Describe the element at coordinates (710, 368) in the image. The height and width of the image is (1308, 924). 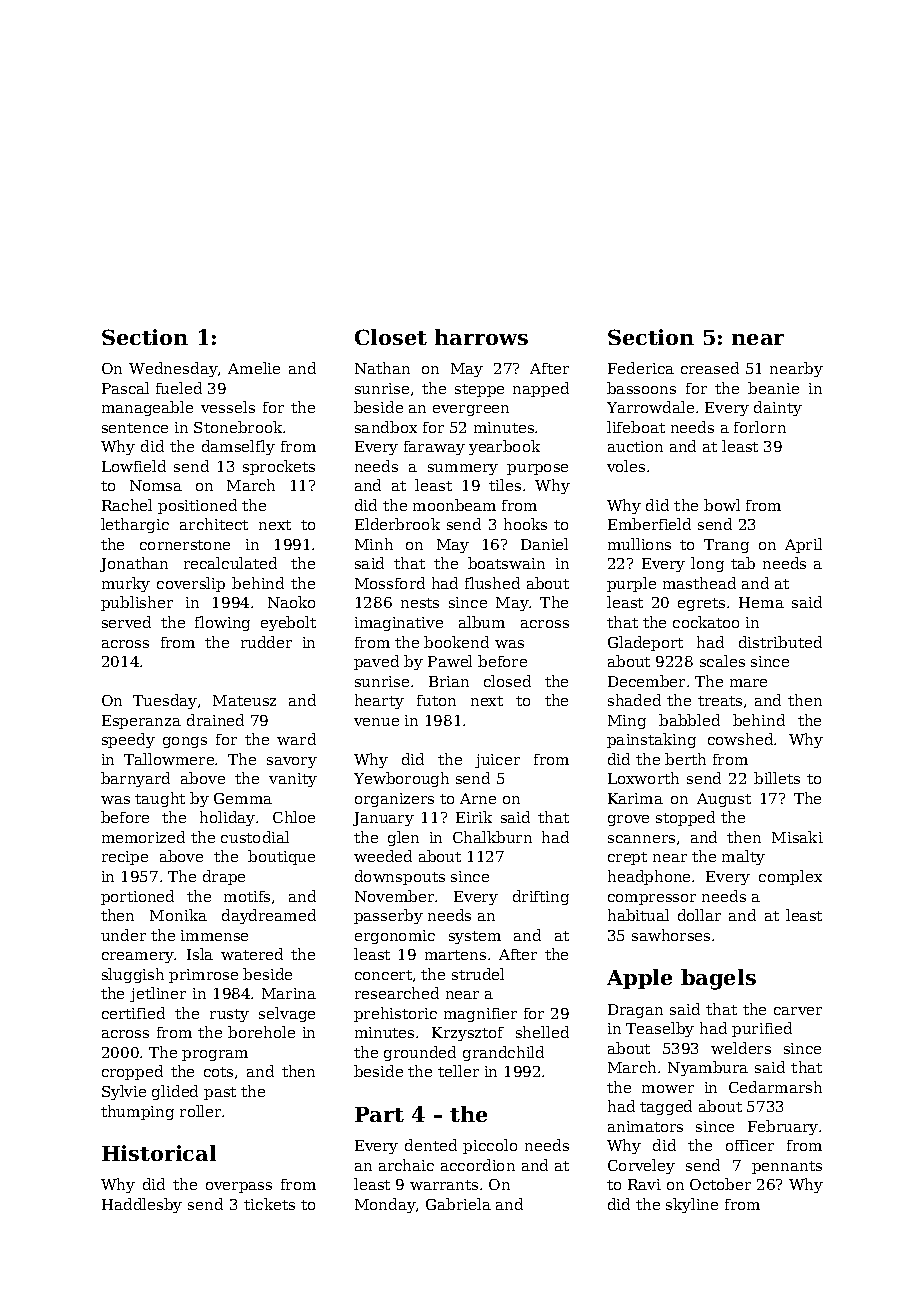
I see `creased` at that location.
